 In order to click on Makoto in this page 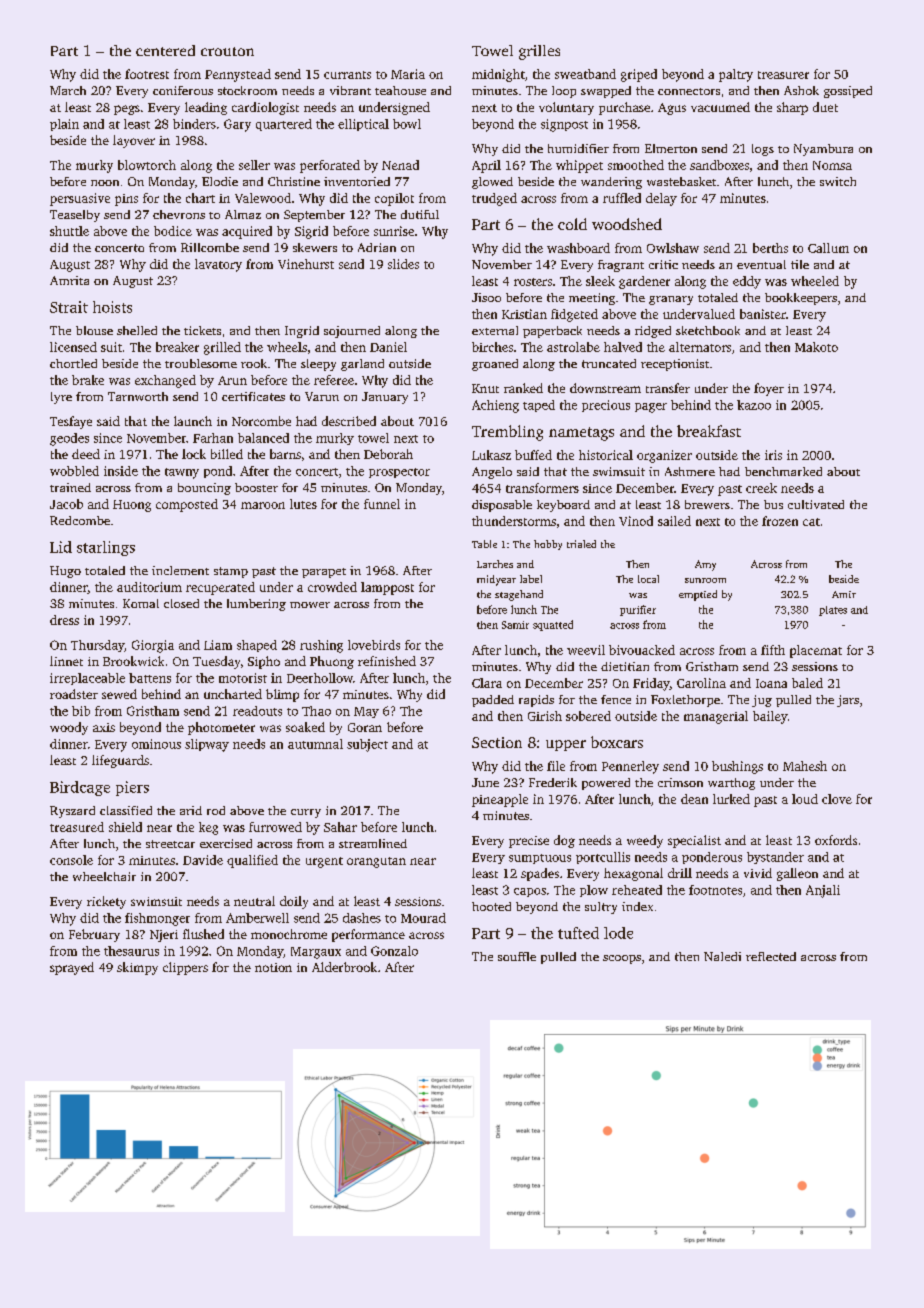, I will do `click(816, 347)`.
